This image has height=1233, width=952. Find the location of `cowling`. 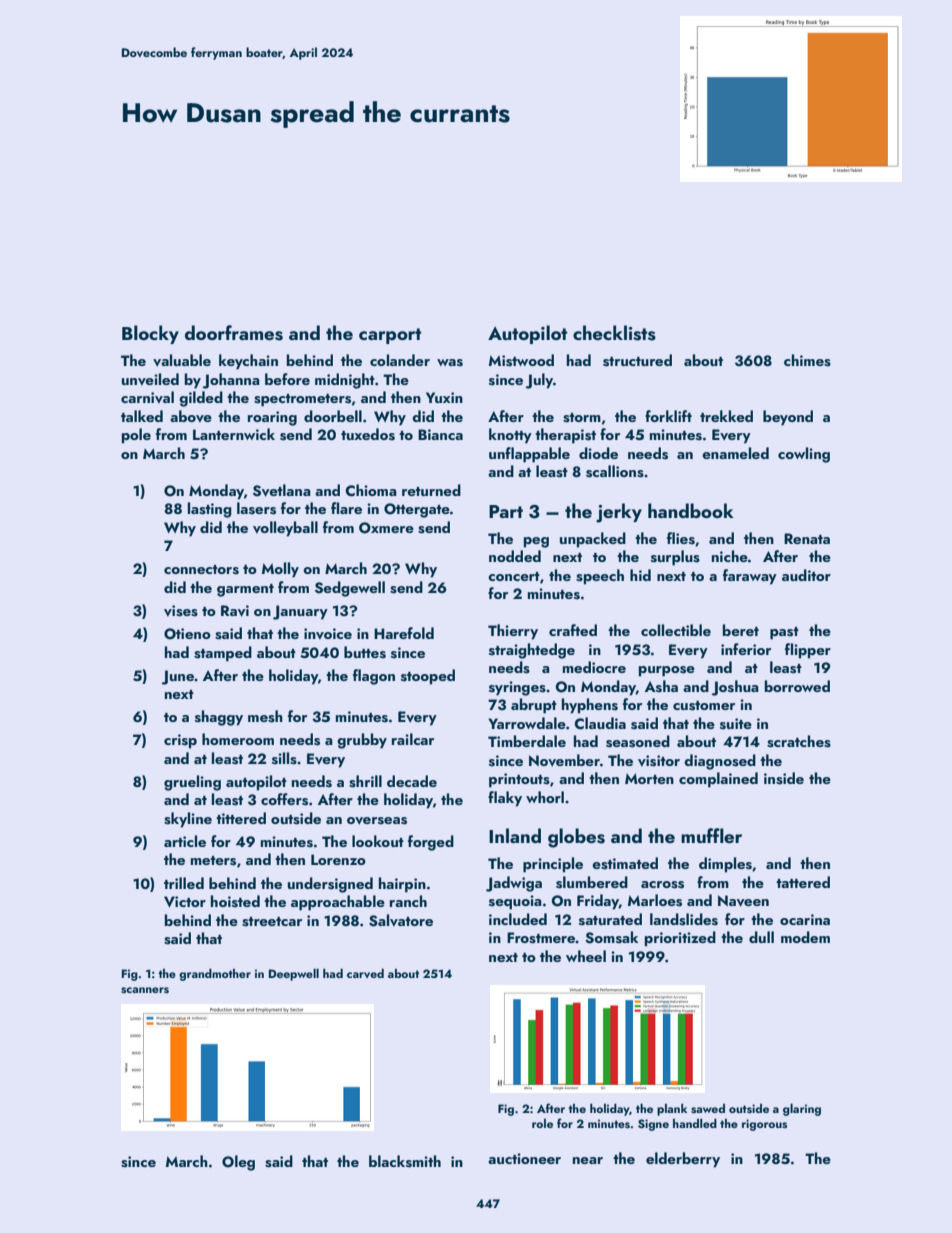

cowling is located at coordinates (804, 455).
